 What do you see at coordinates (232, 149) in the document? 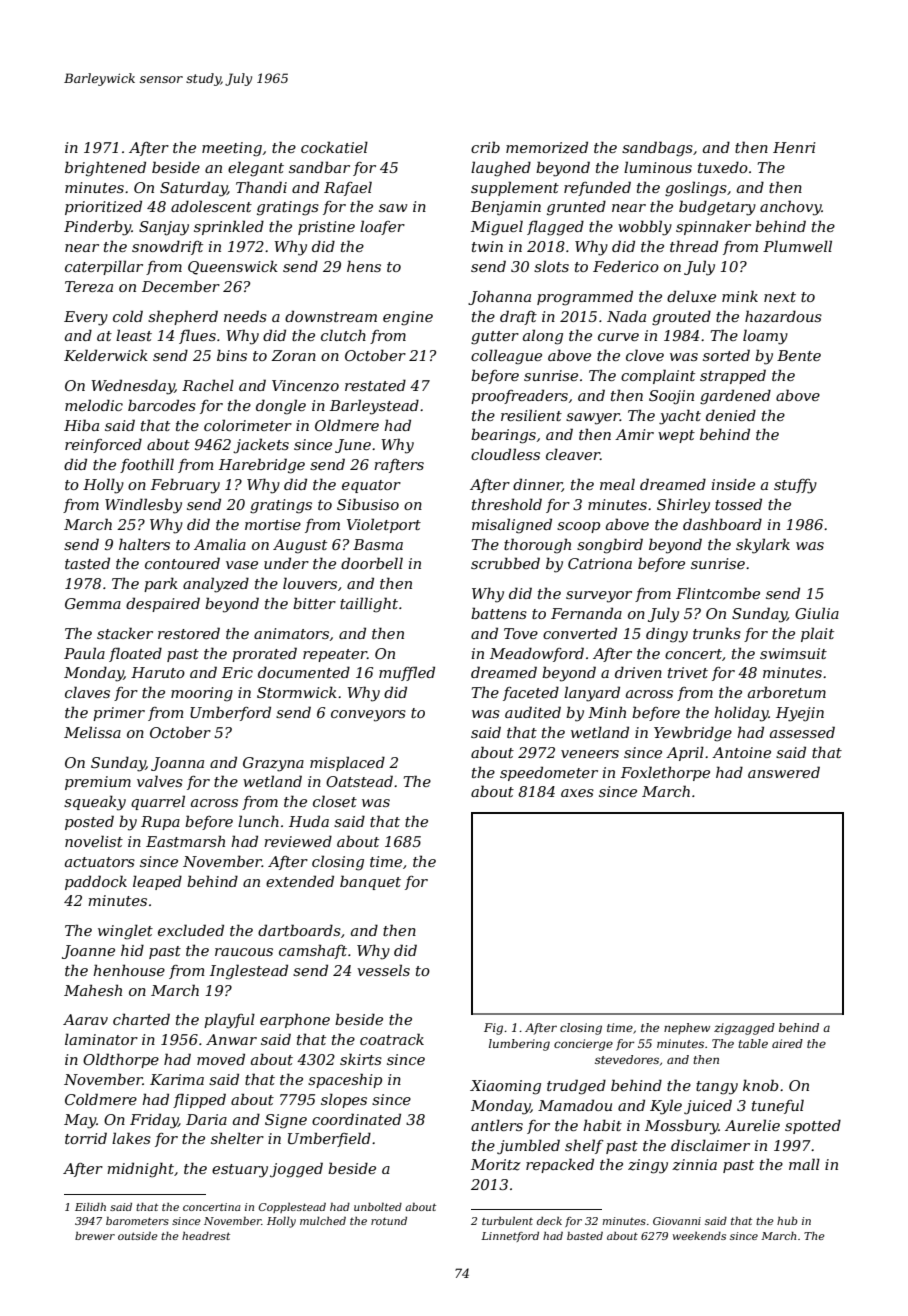
I see `meeting` at bounding box center [232, 149].
